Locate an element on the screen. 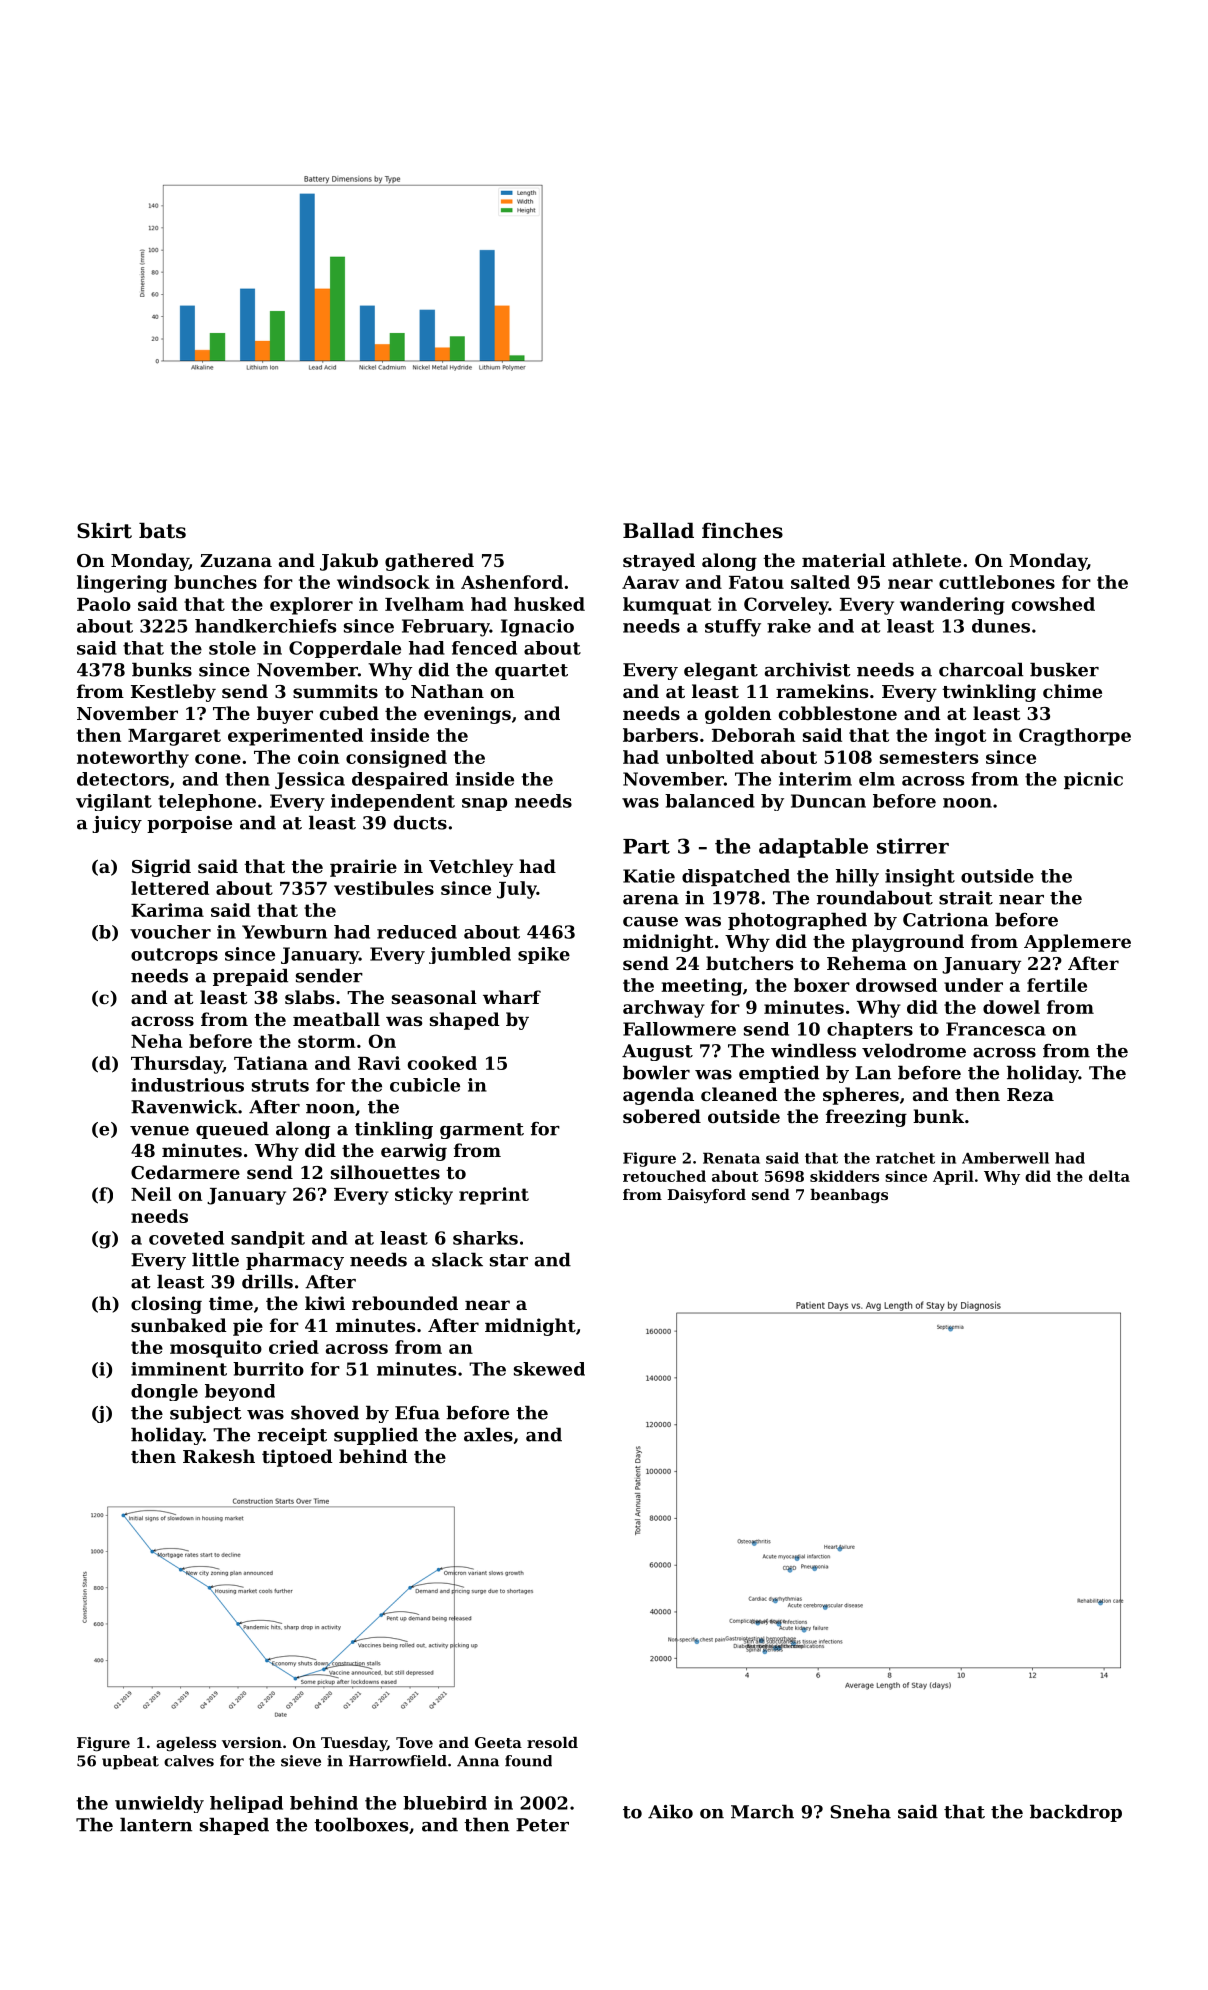  resold is located at coordinates (552, 1742).
